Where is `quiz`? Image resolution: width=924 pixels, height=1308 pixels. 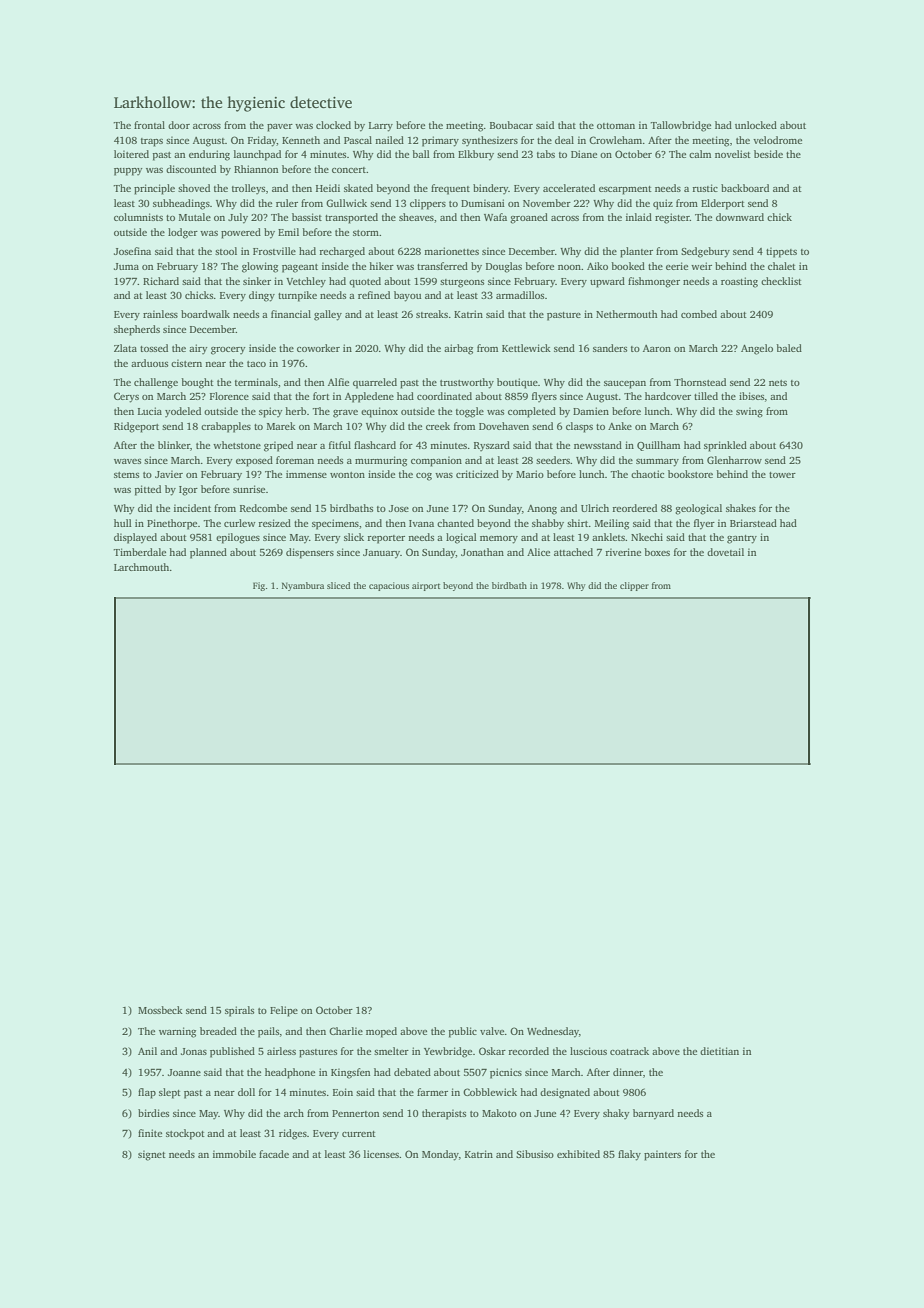 quiz is located at coordinates (663, 204).
